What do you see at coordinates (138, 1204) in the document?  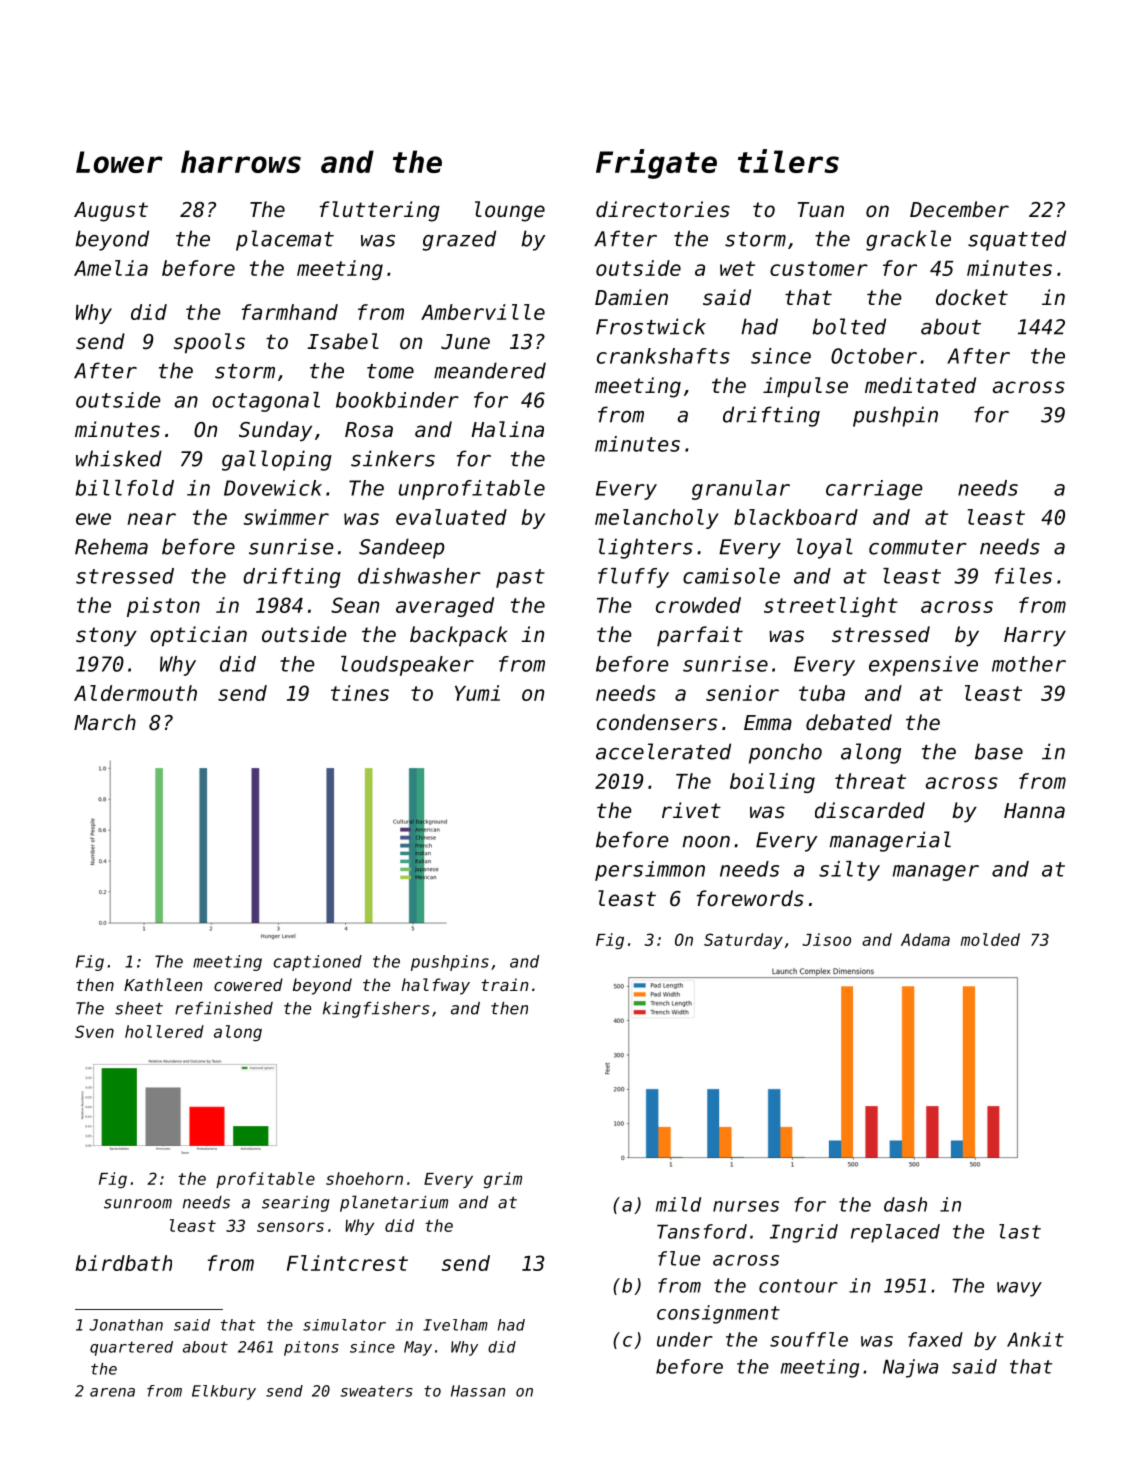 I see `sunroom` at bounding box center [138, 1204].
